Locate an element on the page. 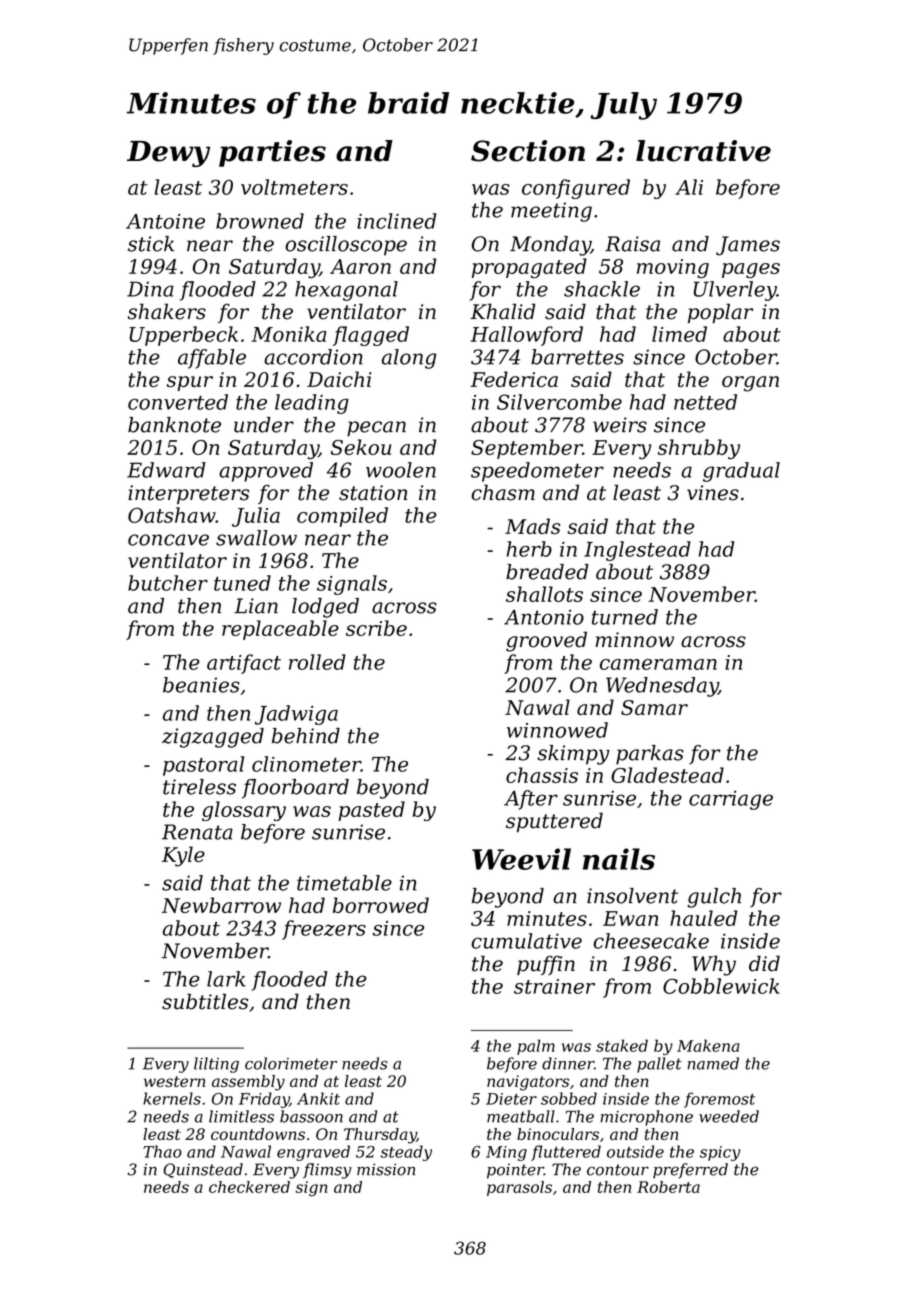 The image size is (908, 1316). Dewy is located at coordinates (168, 154).
